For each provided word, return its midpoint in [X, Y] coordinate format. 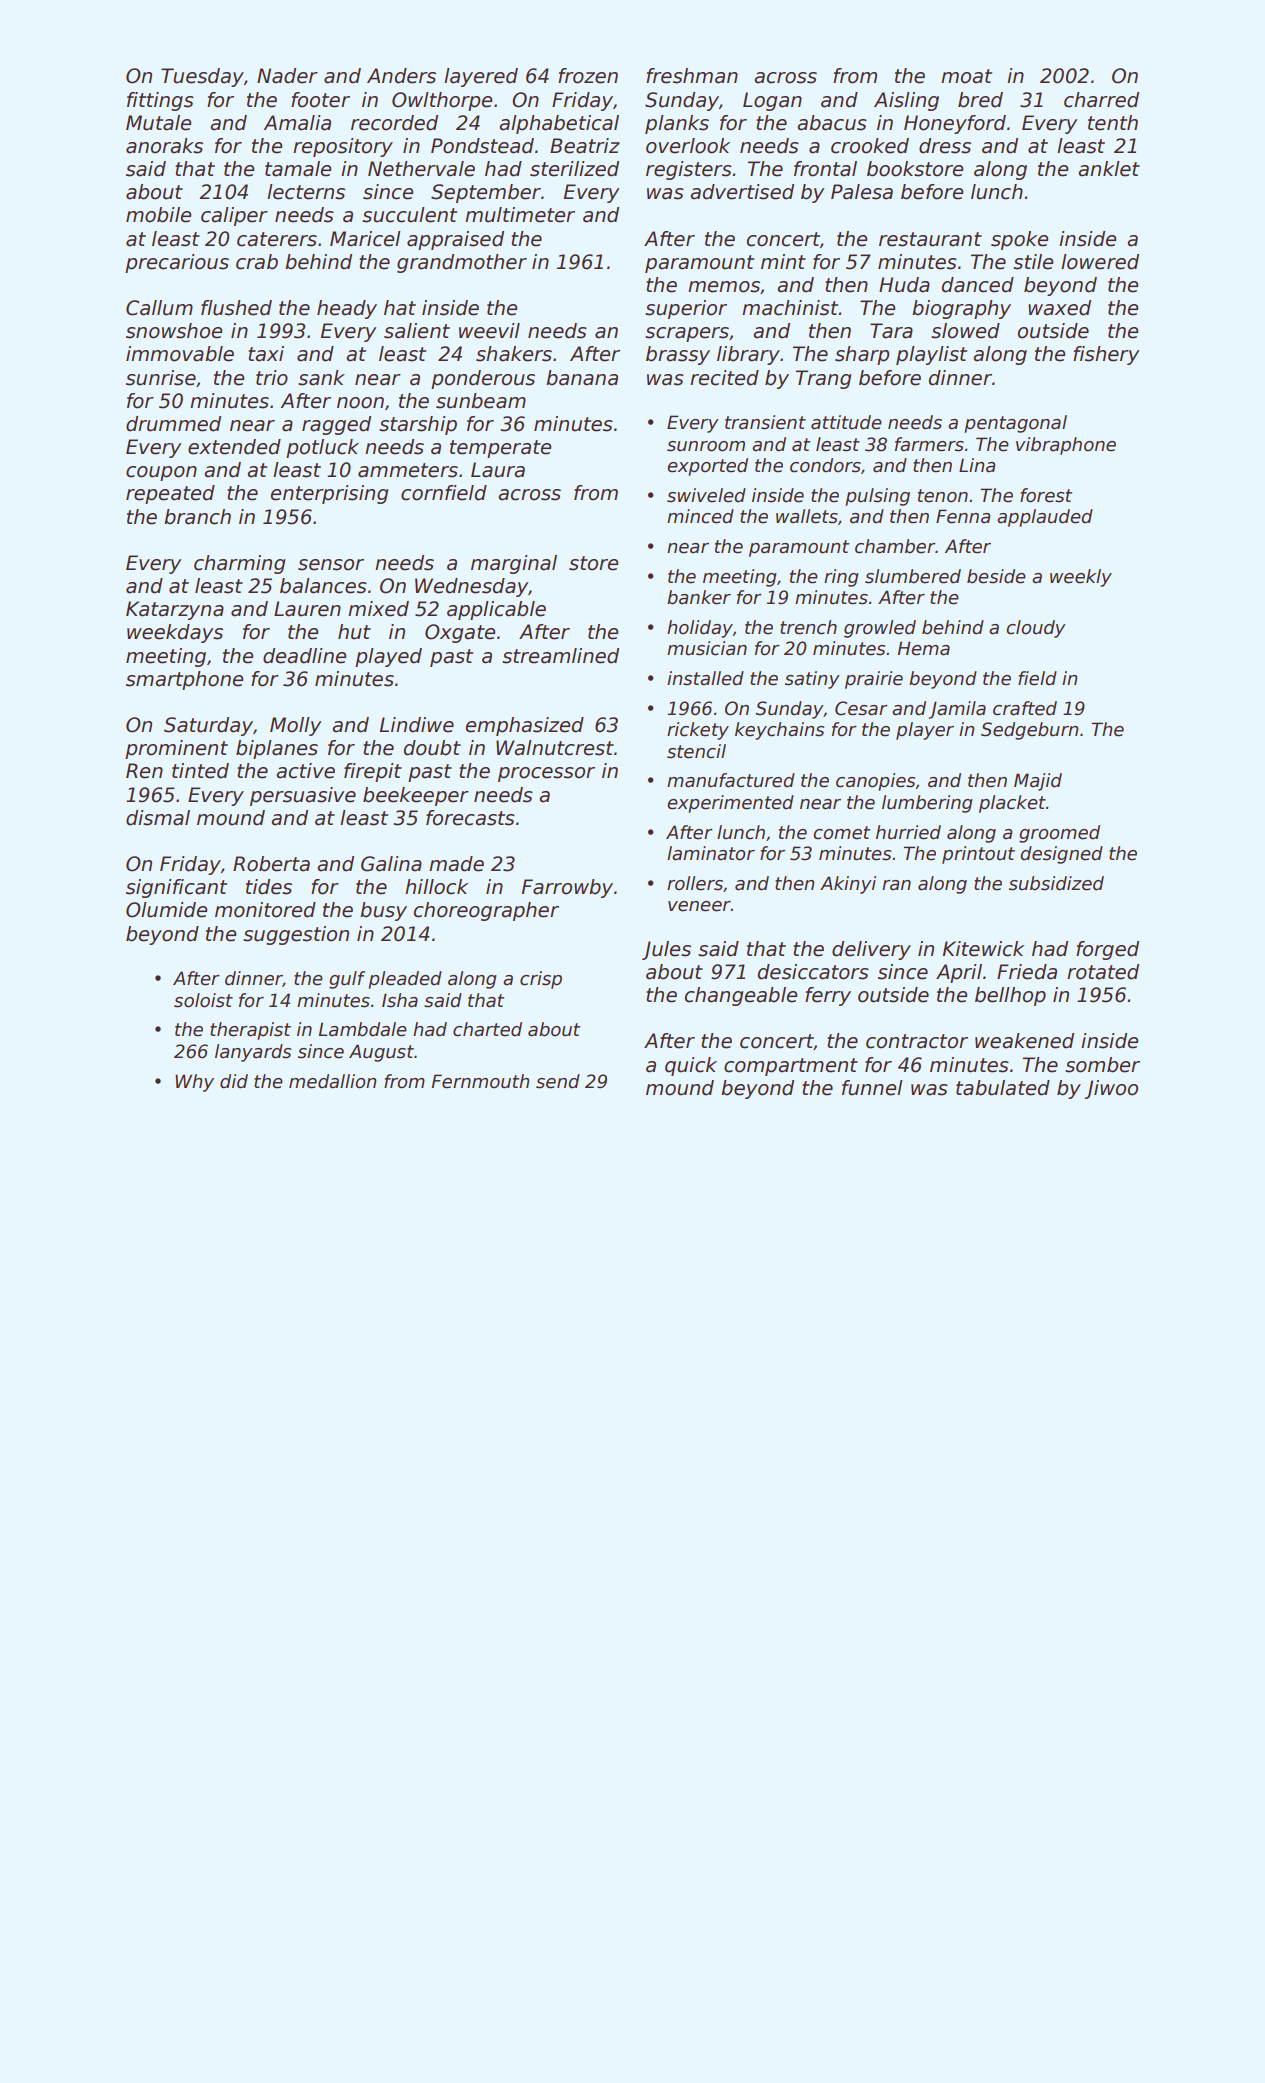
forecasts [470, 818]
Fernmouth [480, 1081]
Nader [287, 76]
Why [194, 1083]
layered [481, 77]
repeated [170, 494]
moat [966, 76]
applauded [1045, 518]
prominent [176, 749]
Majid [1038, 782]
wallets [807, 516]
